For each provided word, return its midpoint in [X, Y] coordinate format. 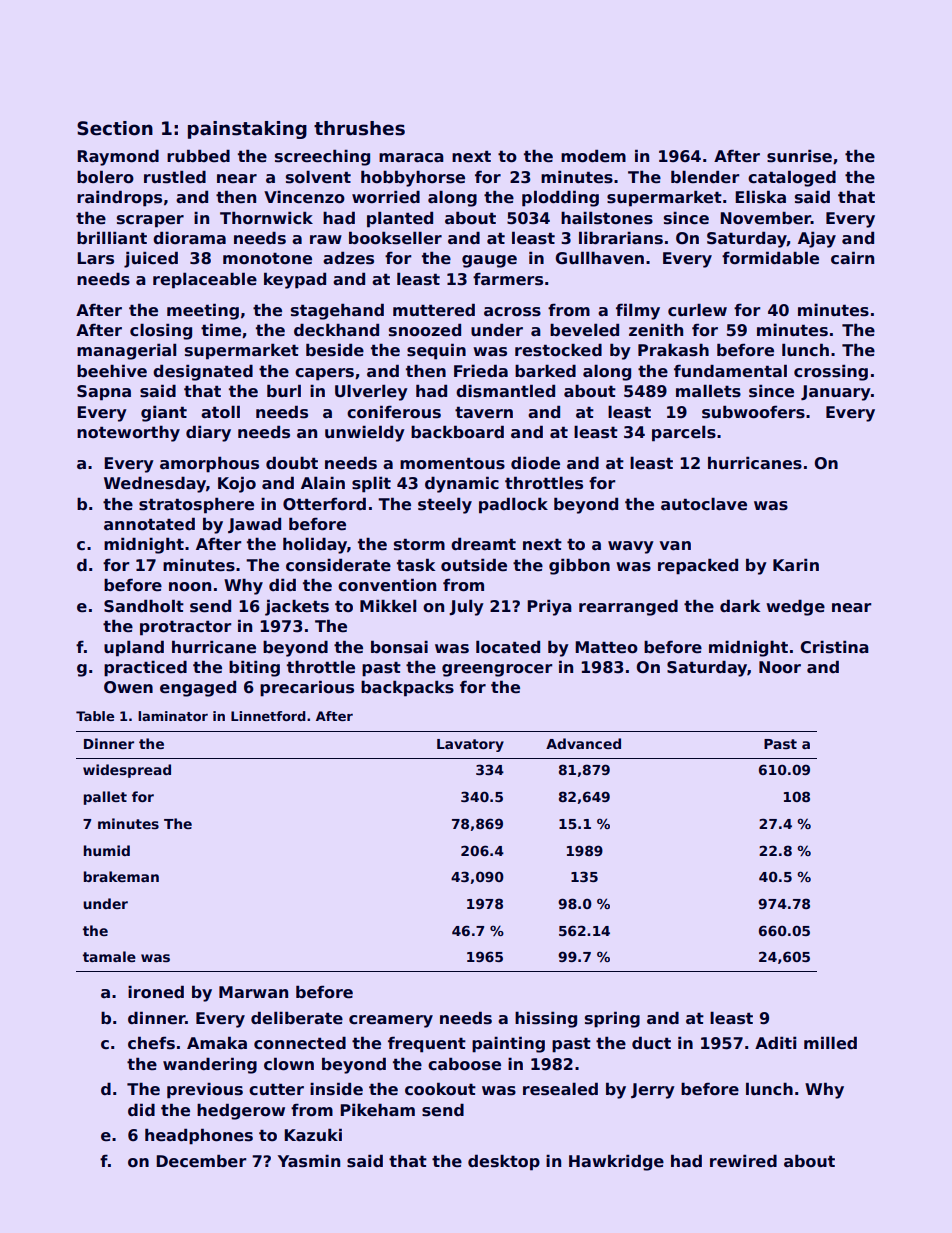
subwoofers [753, 412]
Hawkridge [616, 1162]
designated [203, 372]
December [201, 1161]
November [765, 218]
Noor [780, 667]
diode [535, 463]
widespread [127, 771]
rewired [743, 1161]
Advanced [583, 743]
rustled [175, 177]
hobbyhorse [413, 178]
